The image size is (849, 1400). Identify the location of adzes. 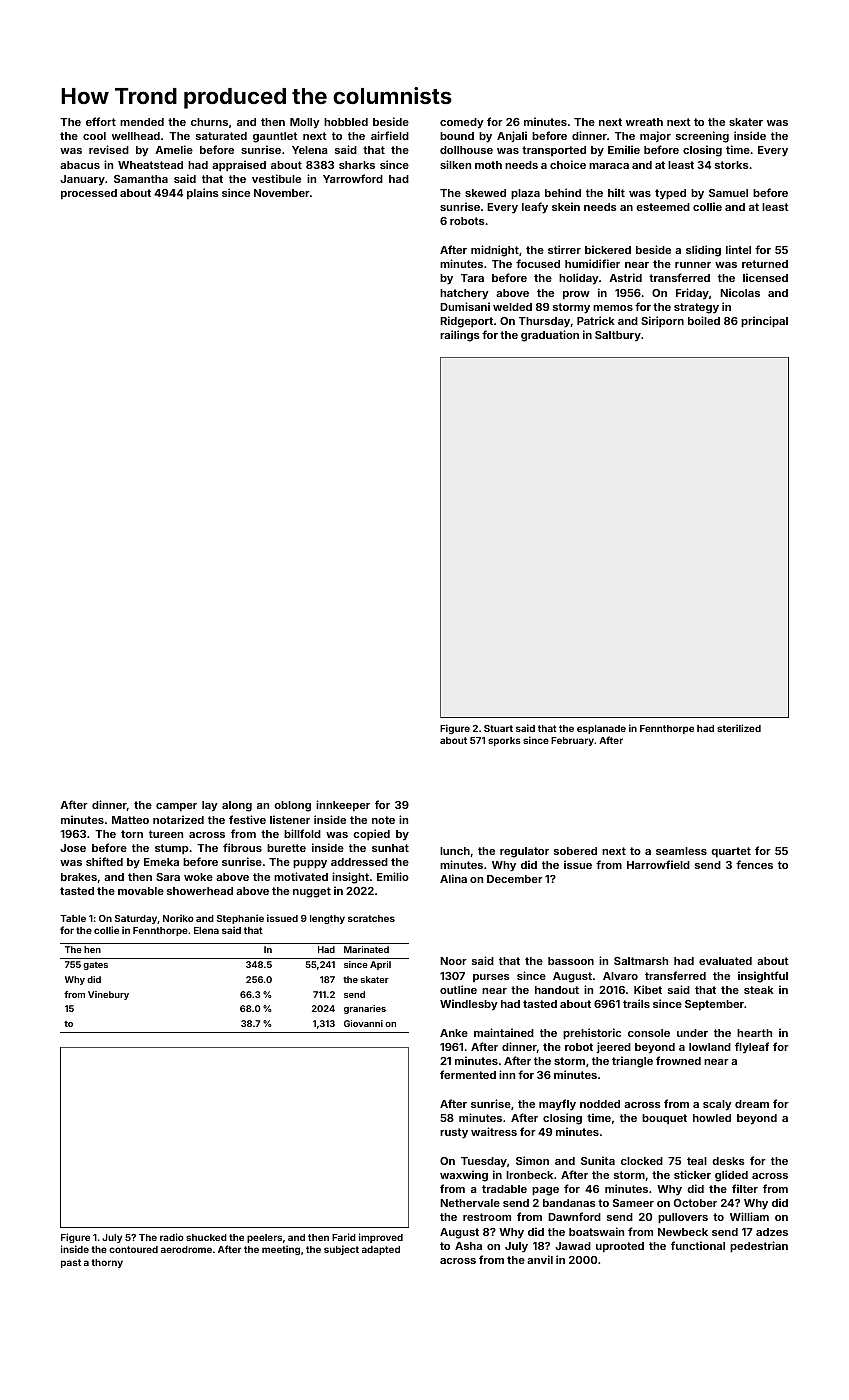
(772, 1232).
